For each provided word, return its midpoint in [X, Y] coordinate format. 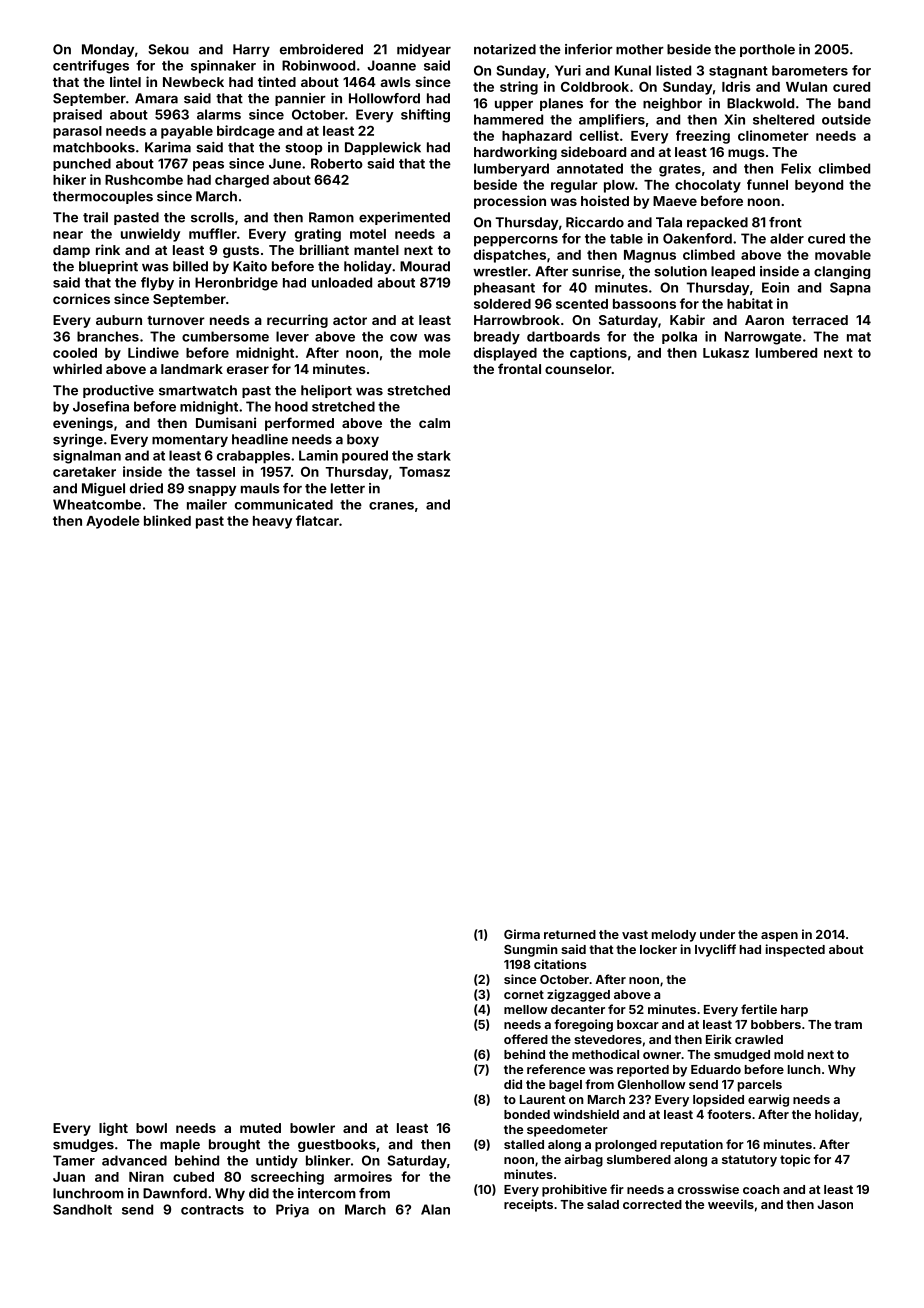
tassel [215, 472]
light [113, 1129]
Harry [251, 50]
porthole [767, 50]
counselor [578, 369]
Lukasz [726, 353]
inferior [589, 49]
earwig [768, 1100]
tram [848, 1024]
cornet [524, 994]
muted [260, 1128]
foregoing [583, 1025]
